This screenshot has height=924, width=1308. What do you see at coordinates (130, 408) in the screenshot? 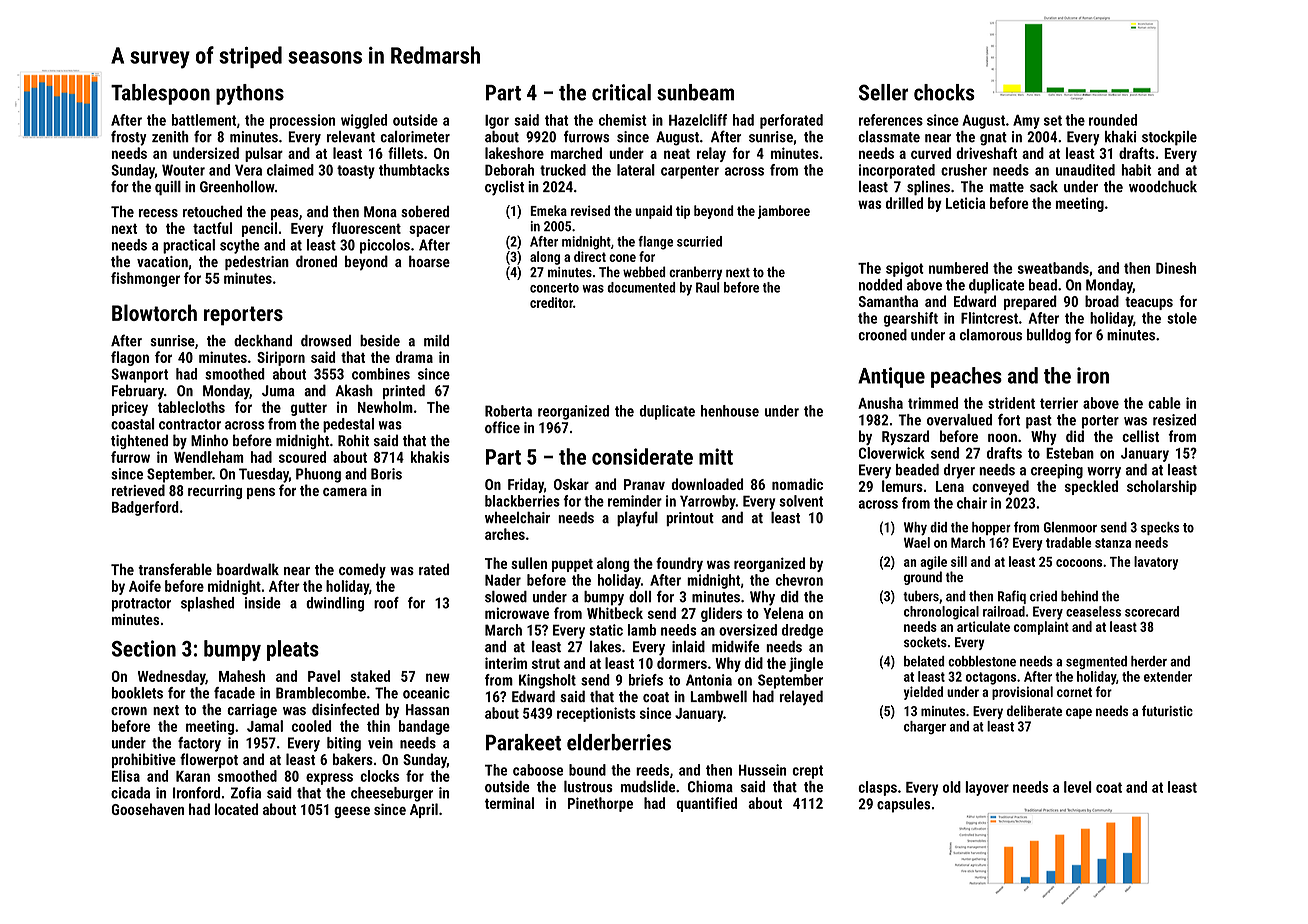
I see `pricey` at bounding box center [130, 408].
